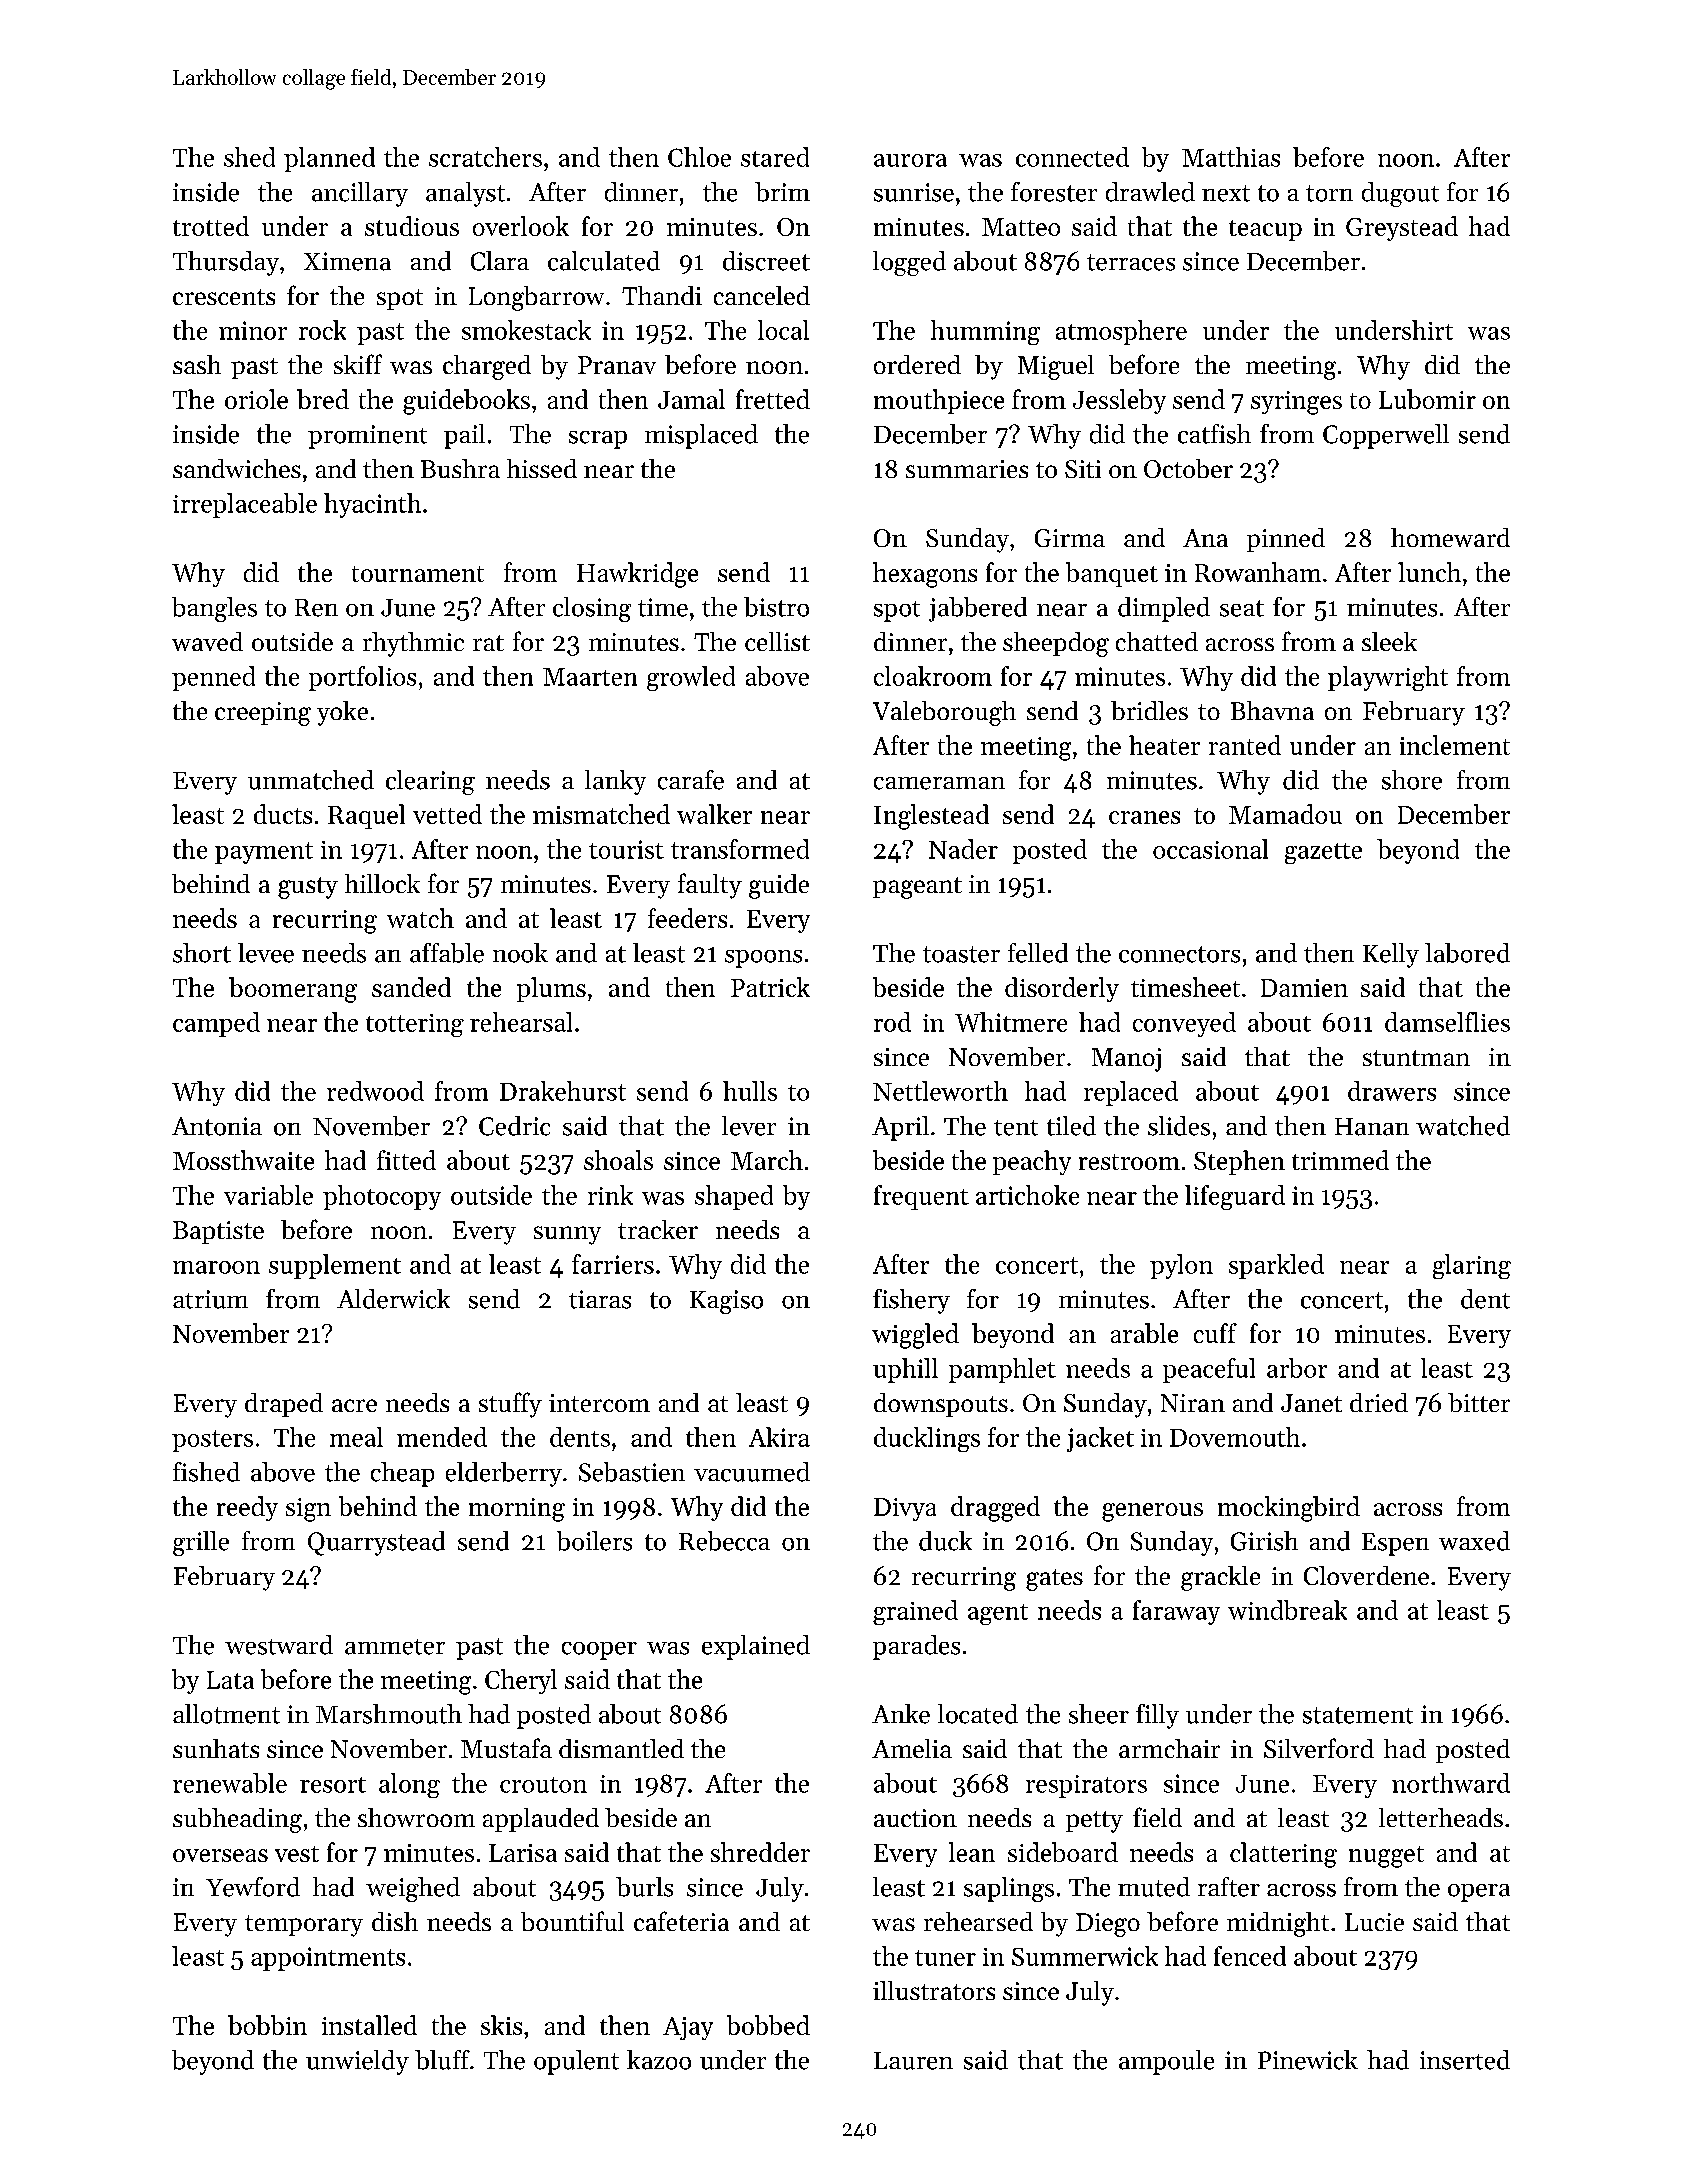 The image size is (1683, 2178). What do you see at coordinates (1467, 953) in the screenshot?
I see `labored` at bounding box center [1467, 953].
